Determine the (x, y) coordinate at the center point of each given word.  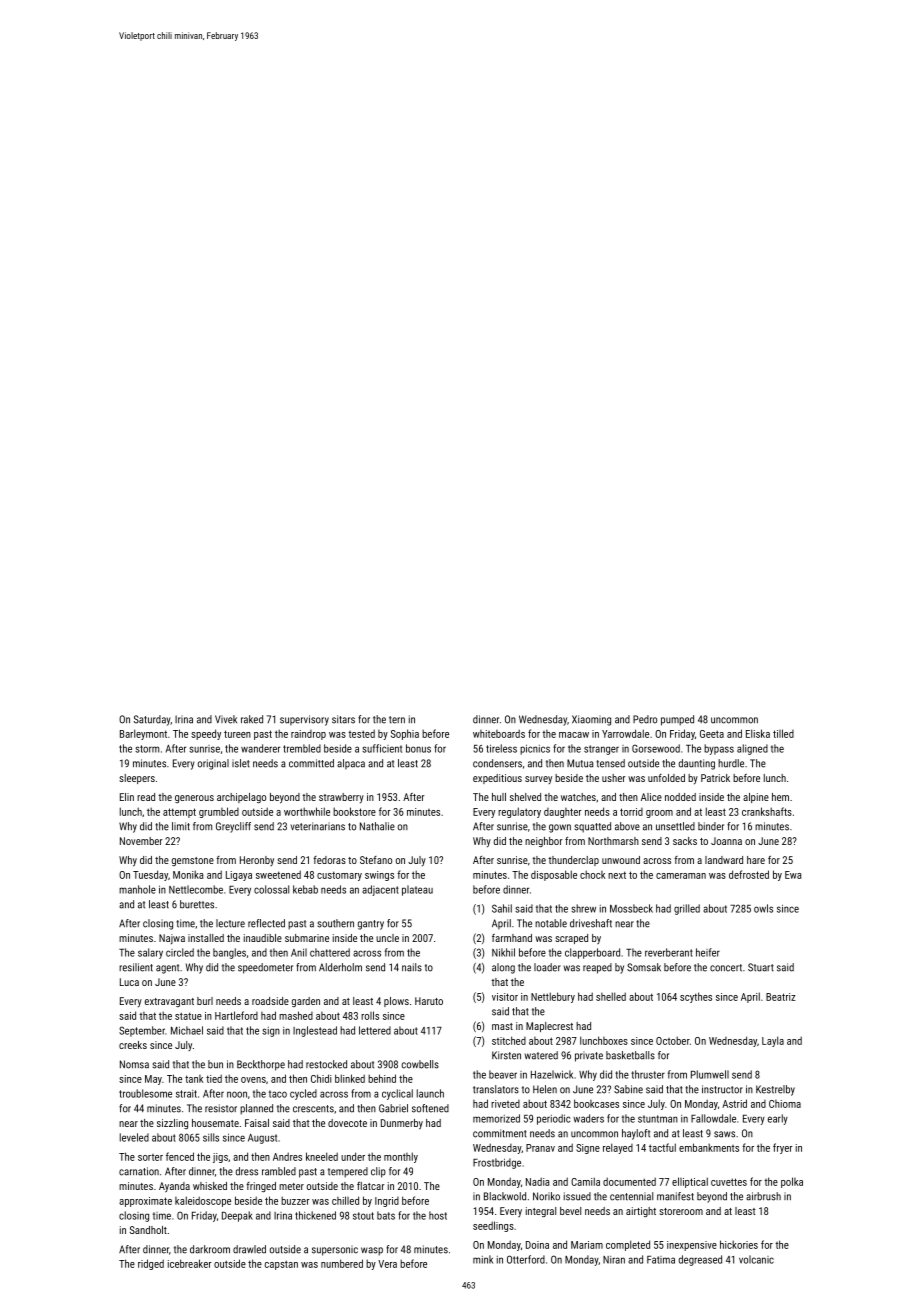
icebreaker (190, 1263)
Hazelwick (552, 1074)
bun (215, 1064)
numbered (342, 1263)
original (213, 764)
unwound (621, 860)
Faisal (257, 1123)
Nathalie (377, 826)
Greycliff (233, 827)
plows (396, 1002)
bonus (418, 748)
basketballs (630, 1055)
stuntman (658, 1119)
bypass (719, 749)
